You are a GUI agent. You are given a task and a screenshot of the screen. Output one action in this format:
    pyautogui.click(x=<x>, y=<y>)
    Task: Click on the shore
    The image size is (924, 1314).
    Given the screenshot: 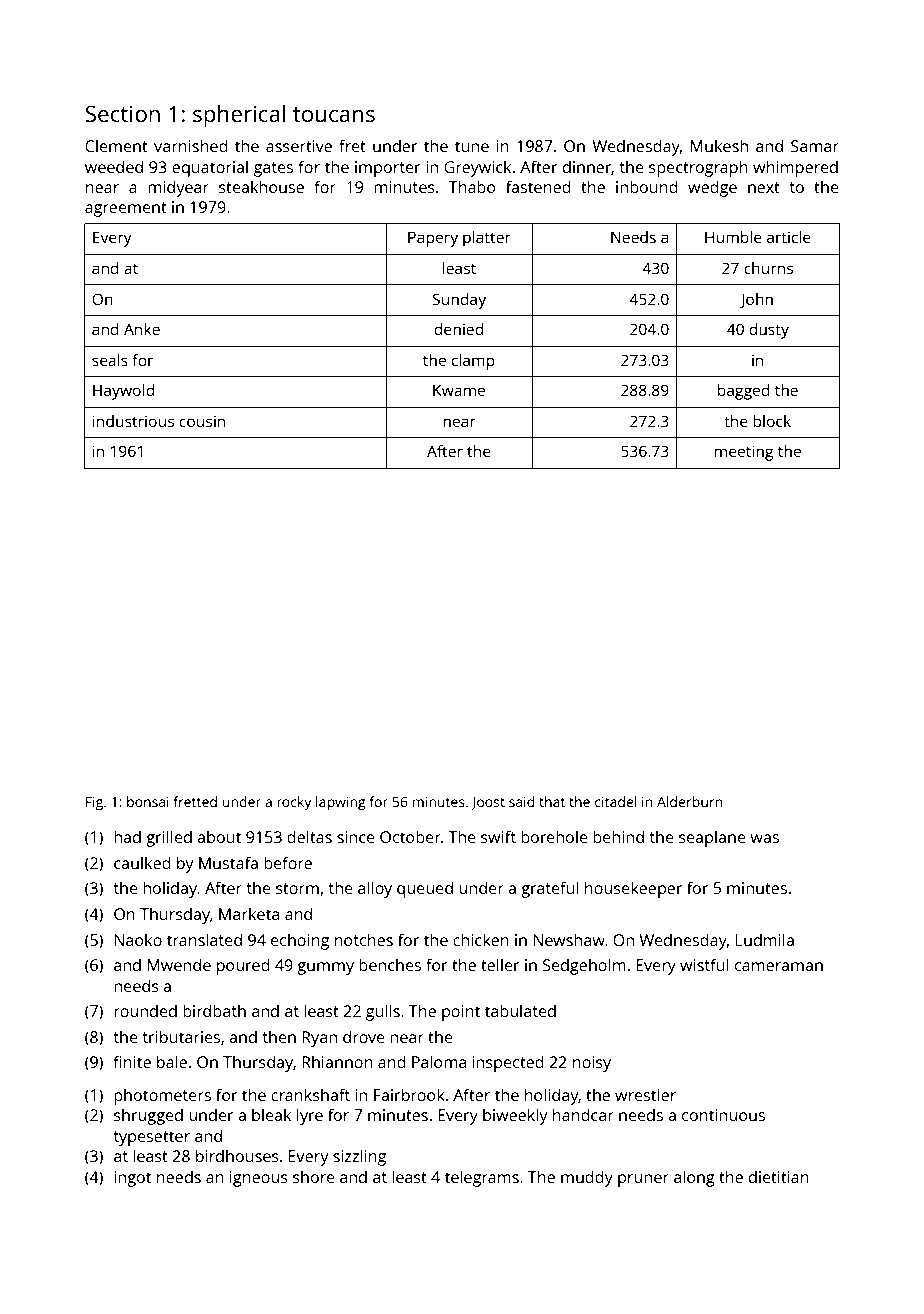 What is the action you would take?
    pyautogui.click(x=314, y=1176)
